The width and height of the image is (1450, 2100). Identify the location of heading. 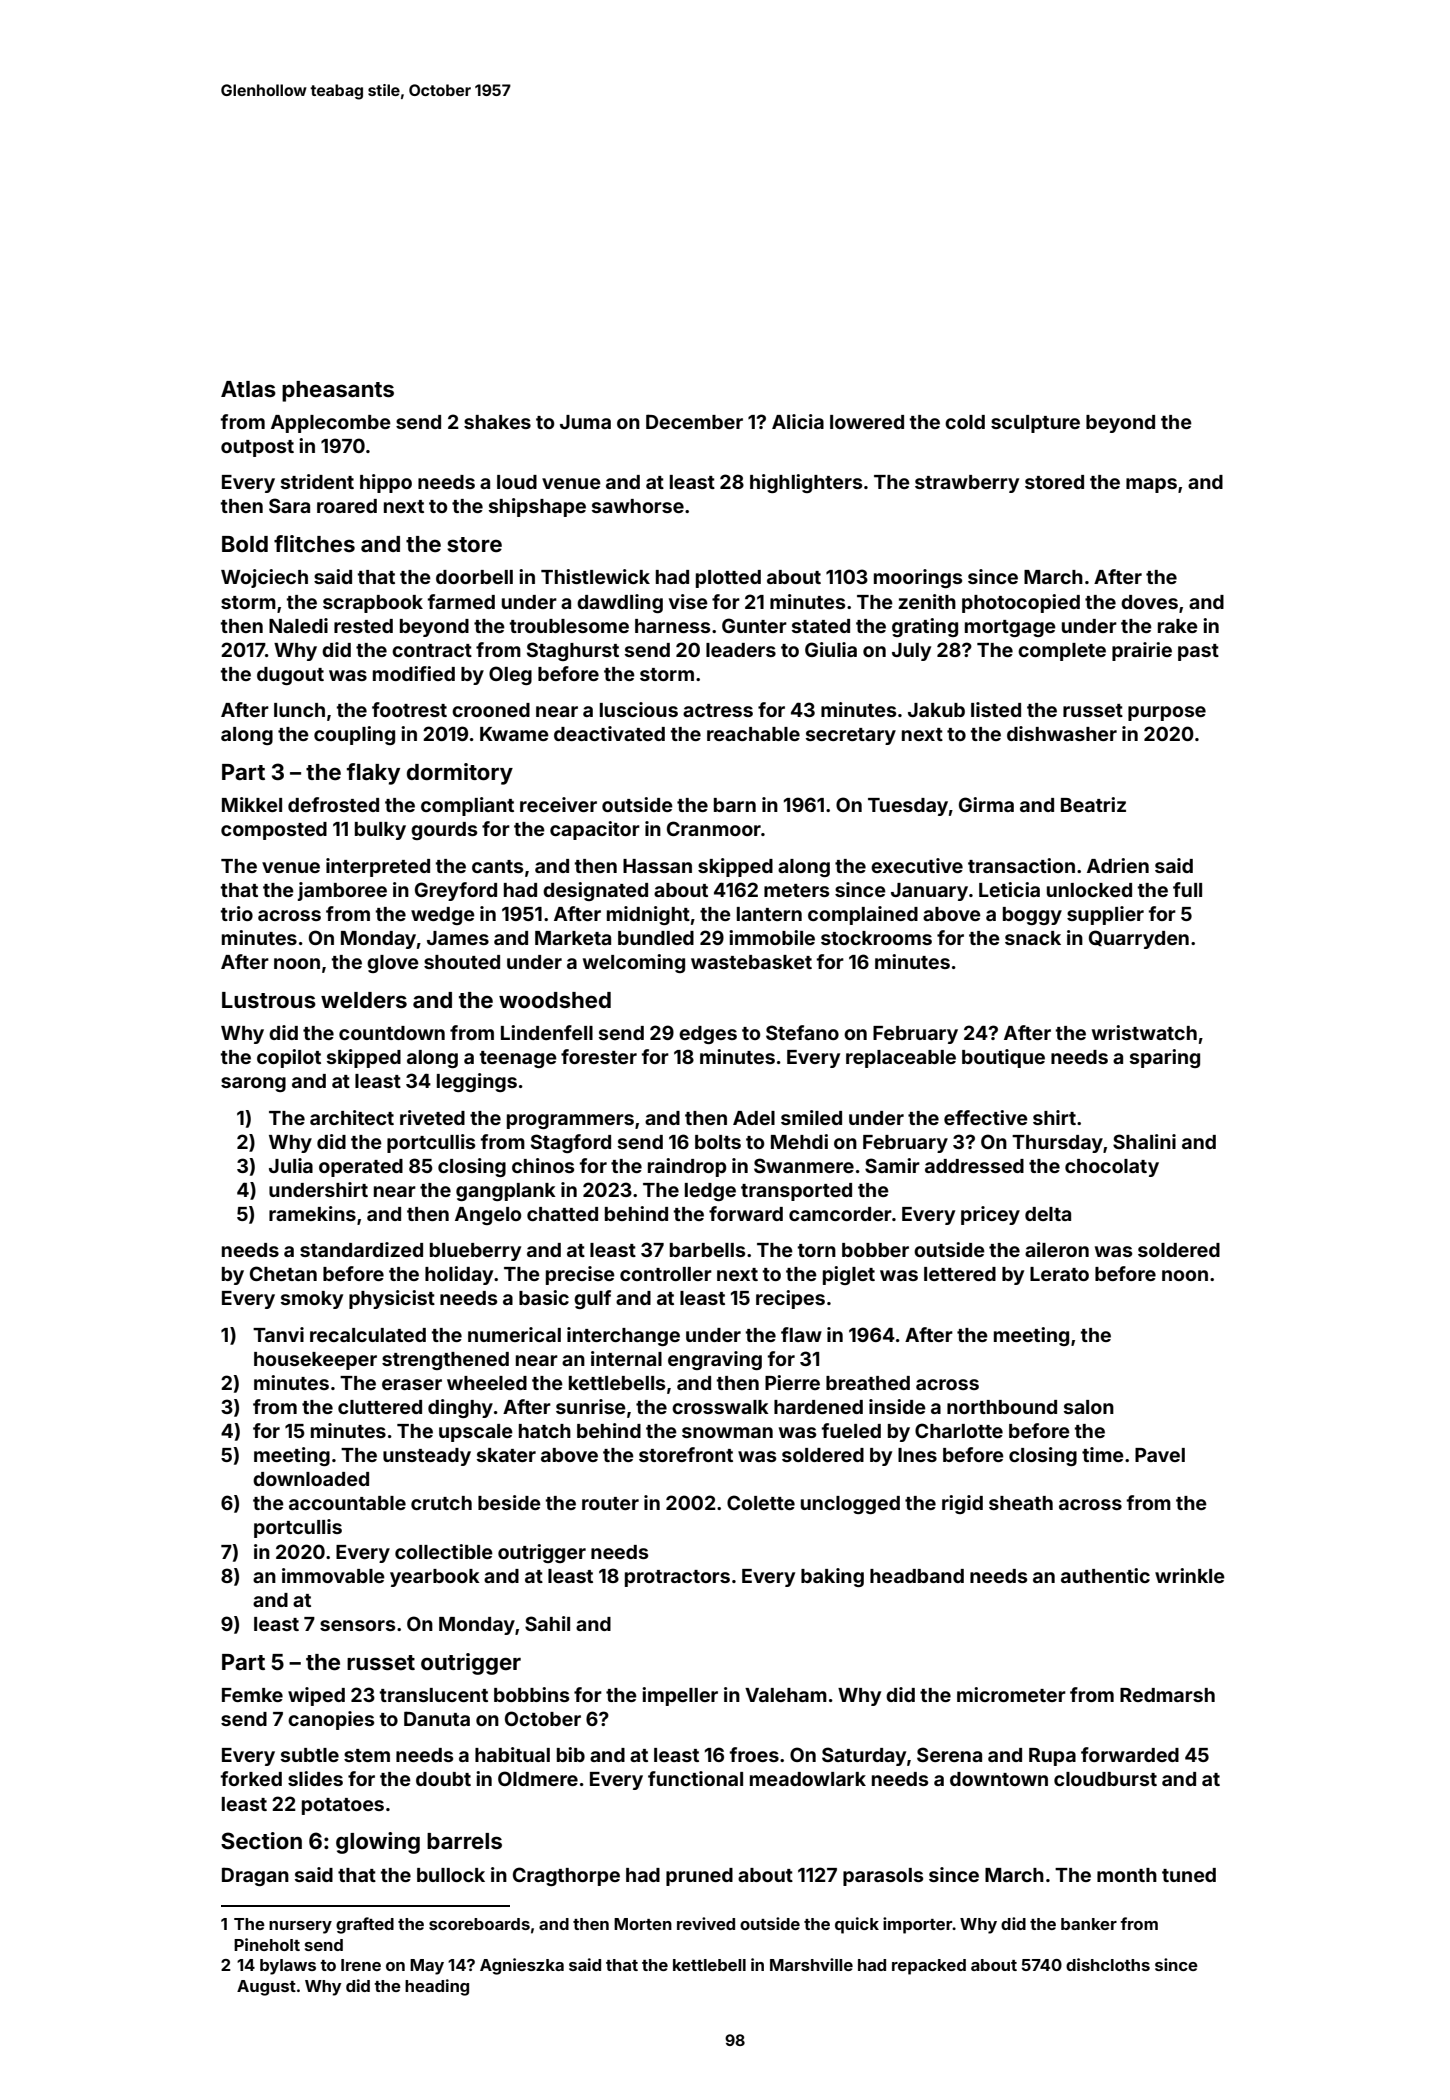
(437, 1987).
